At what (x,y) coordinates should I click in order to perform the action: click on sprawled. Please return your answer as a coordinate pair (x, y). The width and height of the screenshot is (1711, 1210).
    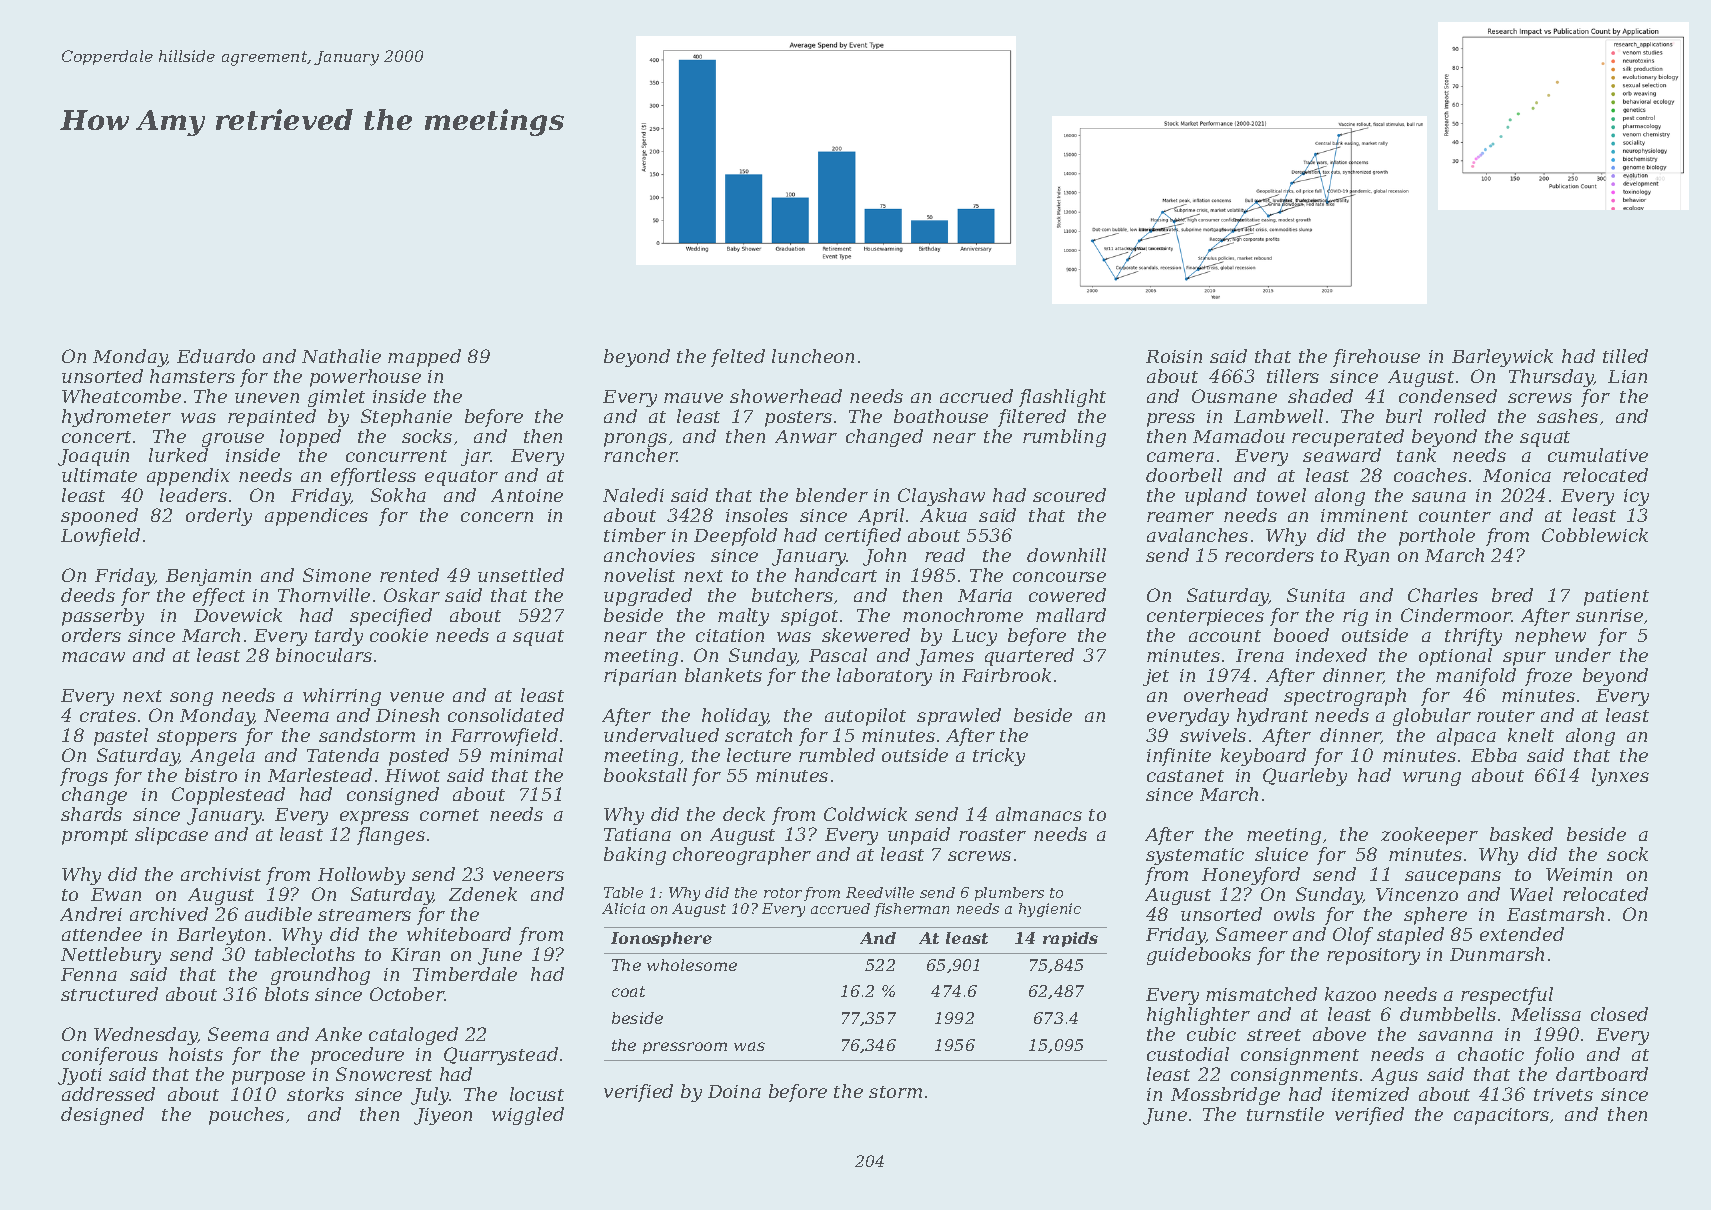
    Looking at the image, I should click on (959, 717).
